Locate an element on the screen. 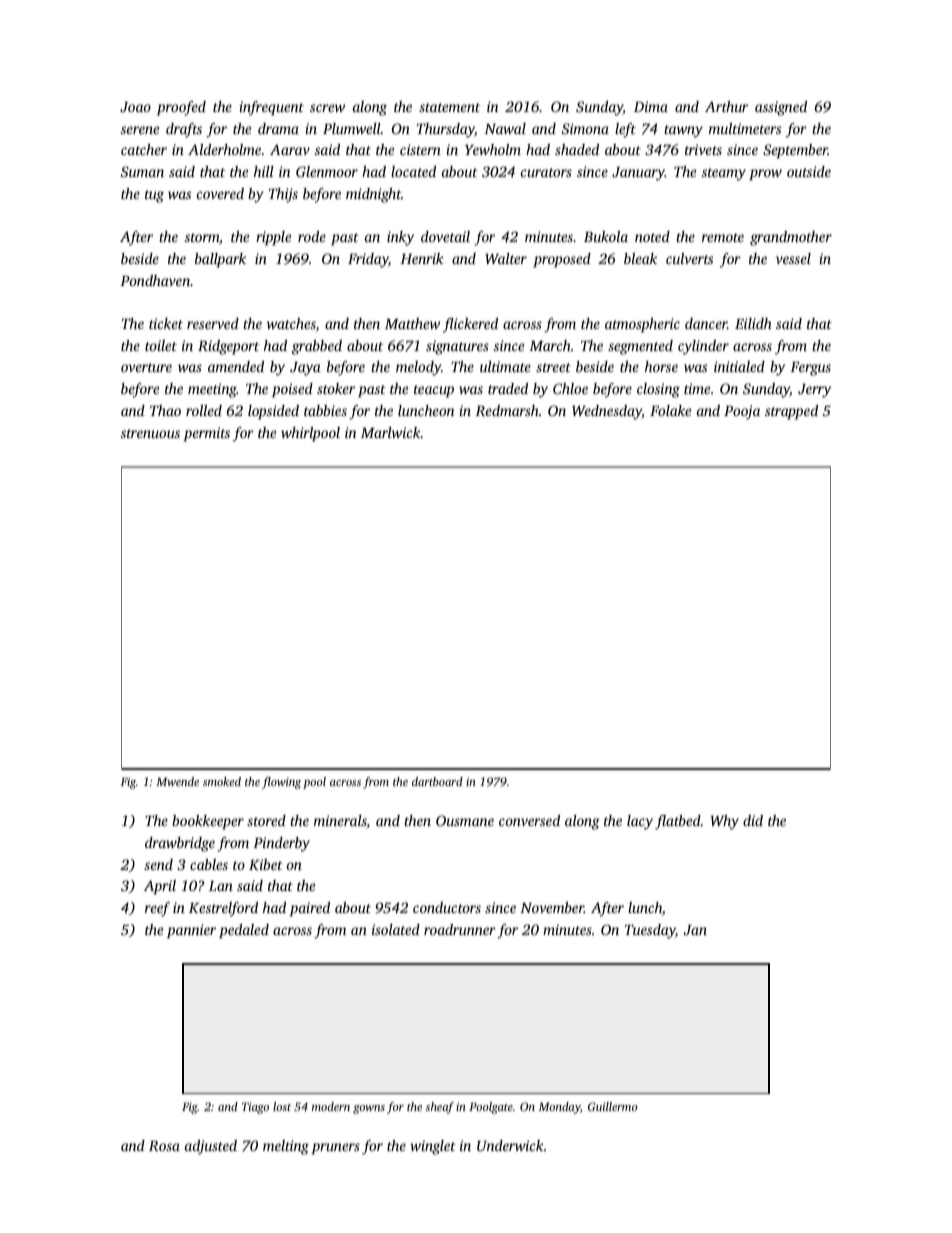 Image resolution: width=952 pixels, height=1233 pixels. did is located at coordinates (753, 820).
